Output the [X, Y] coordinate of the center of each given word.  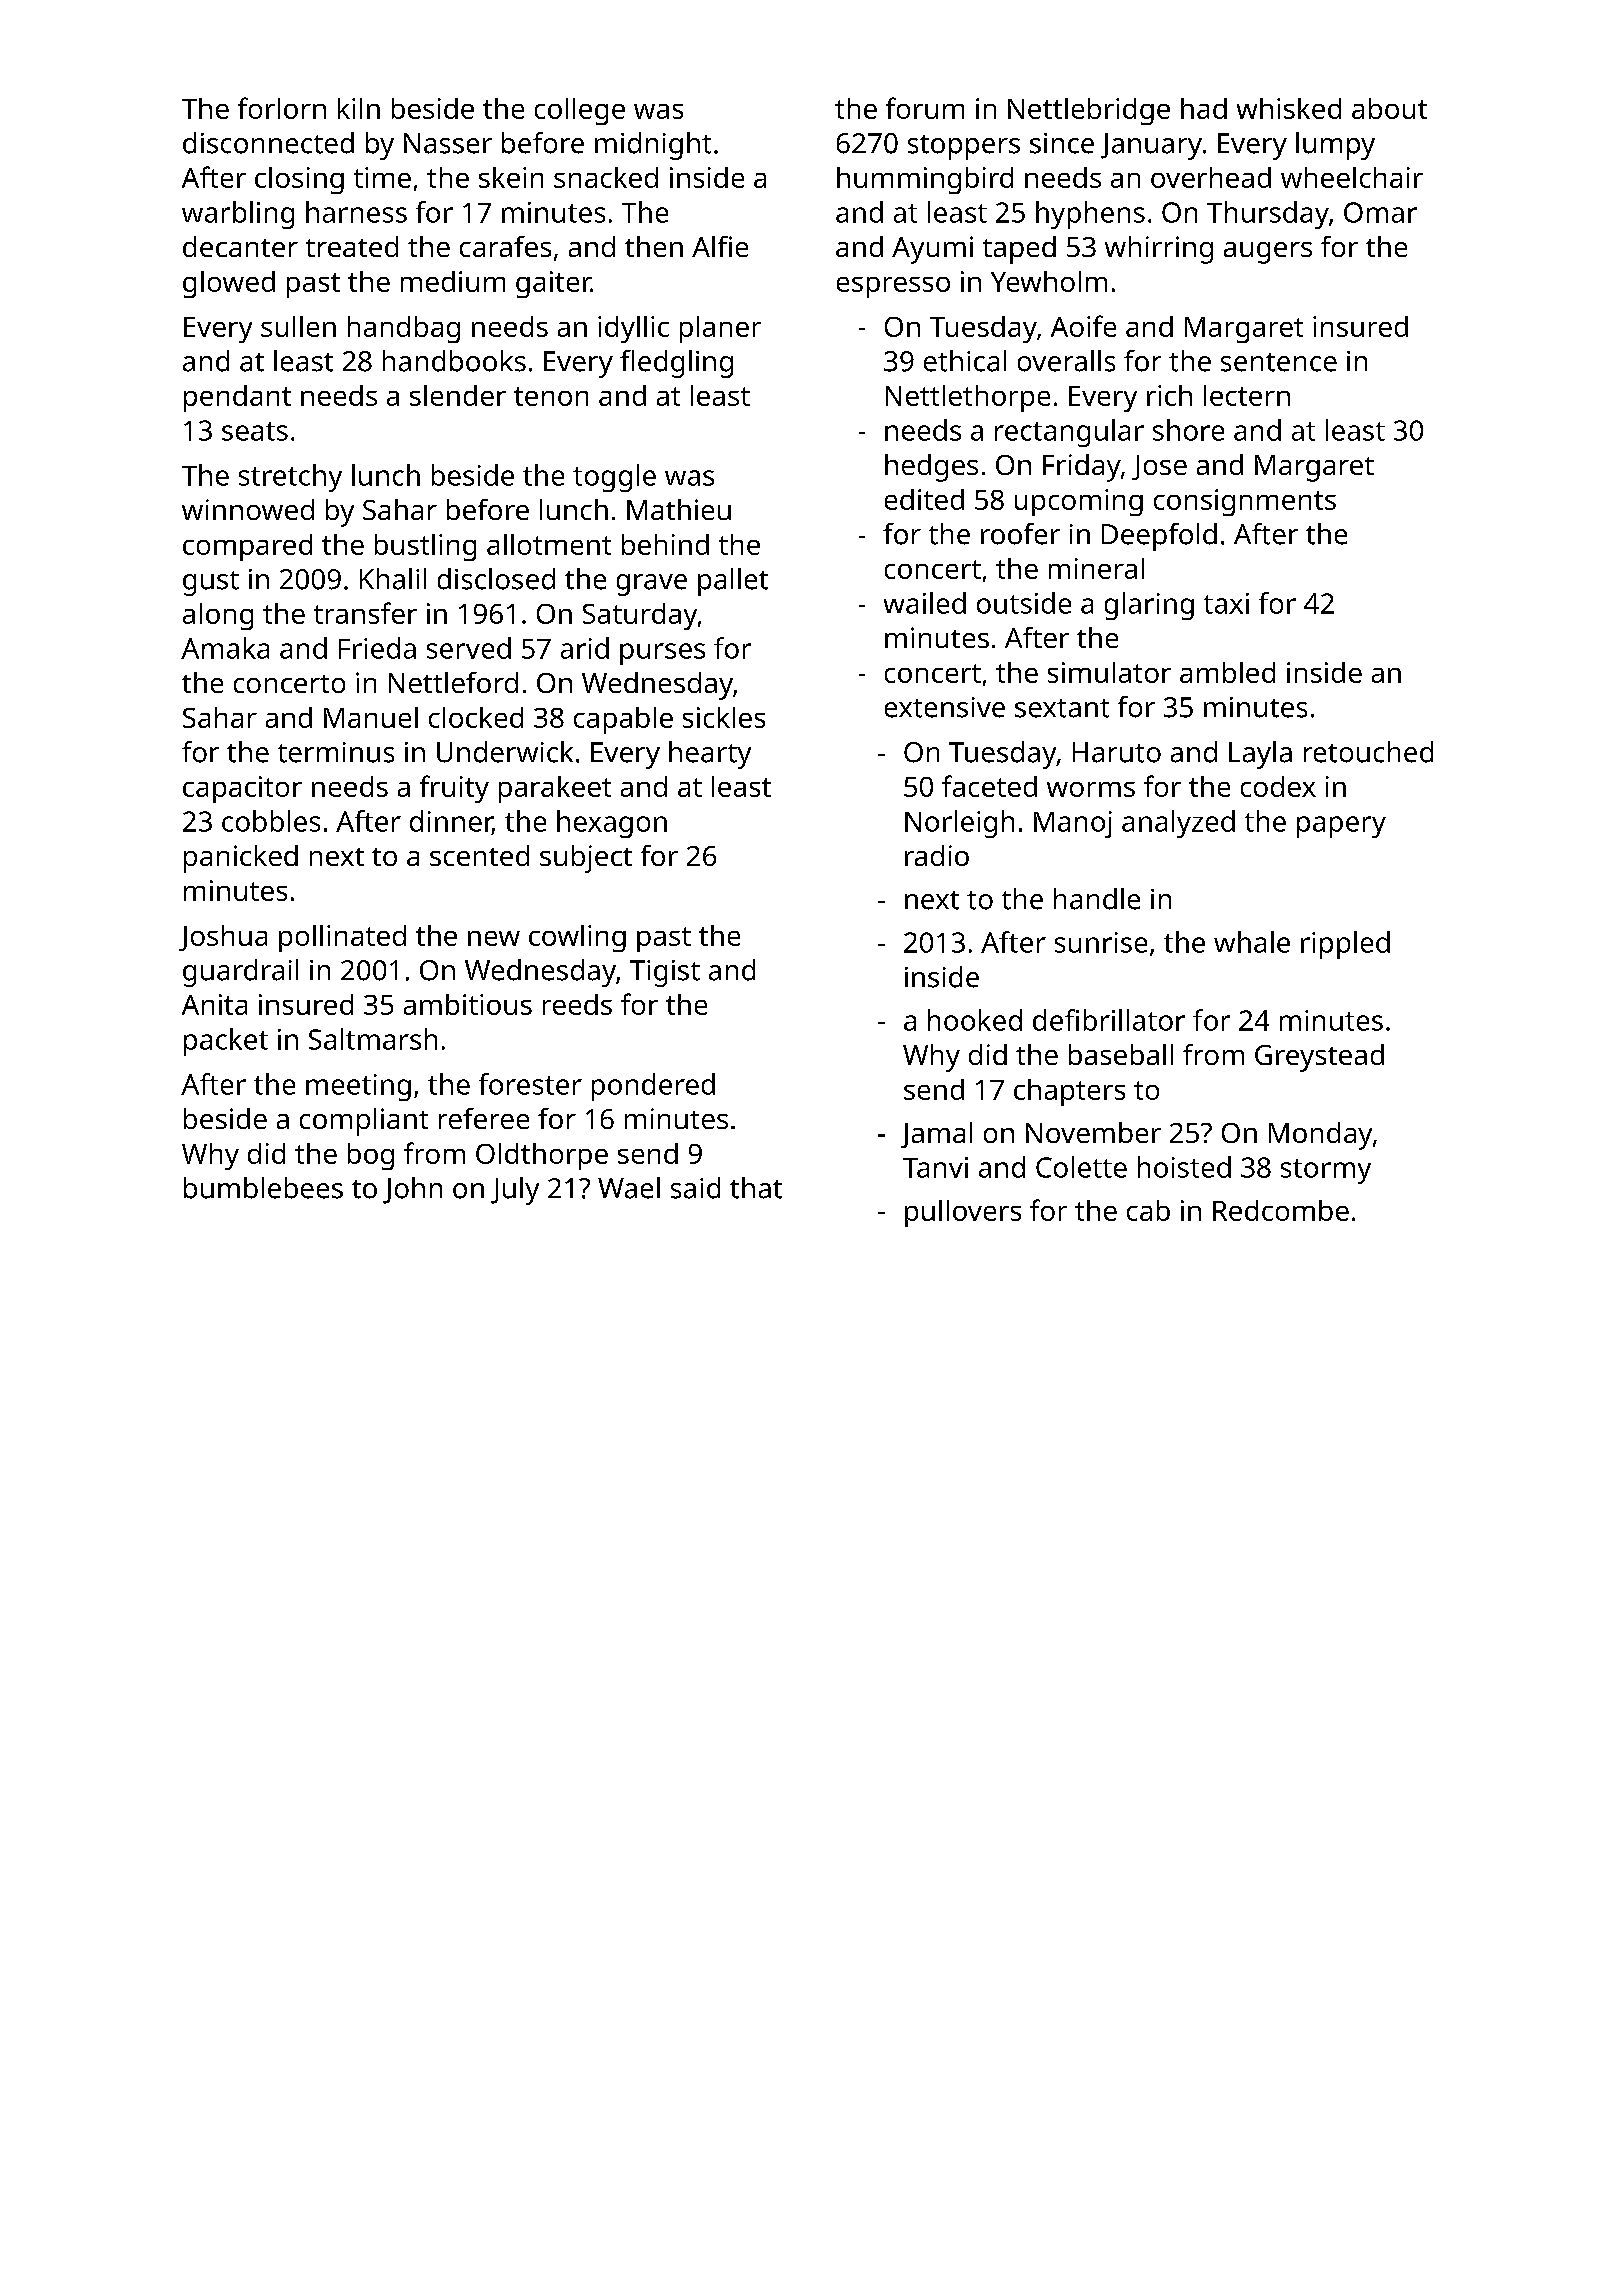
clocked [476, 717]
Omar [1380, 212]
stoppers [964, 147]
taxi [1226, 603]
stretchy [290, 478]
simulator [1109, 672]
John [412, 1190]
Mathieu [679, 509]
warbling [238, 215]
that [756, 1188]
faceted [989, 786]
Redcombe [1281, 1210]
